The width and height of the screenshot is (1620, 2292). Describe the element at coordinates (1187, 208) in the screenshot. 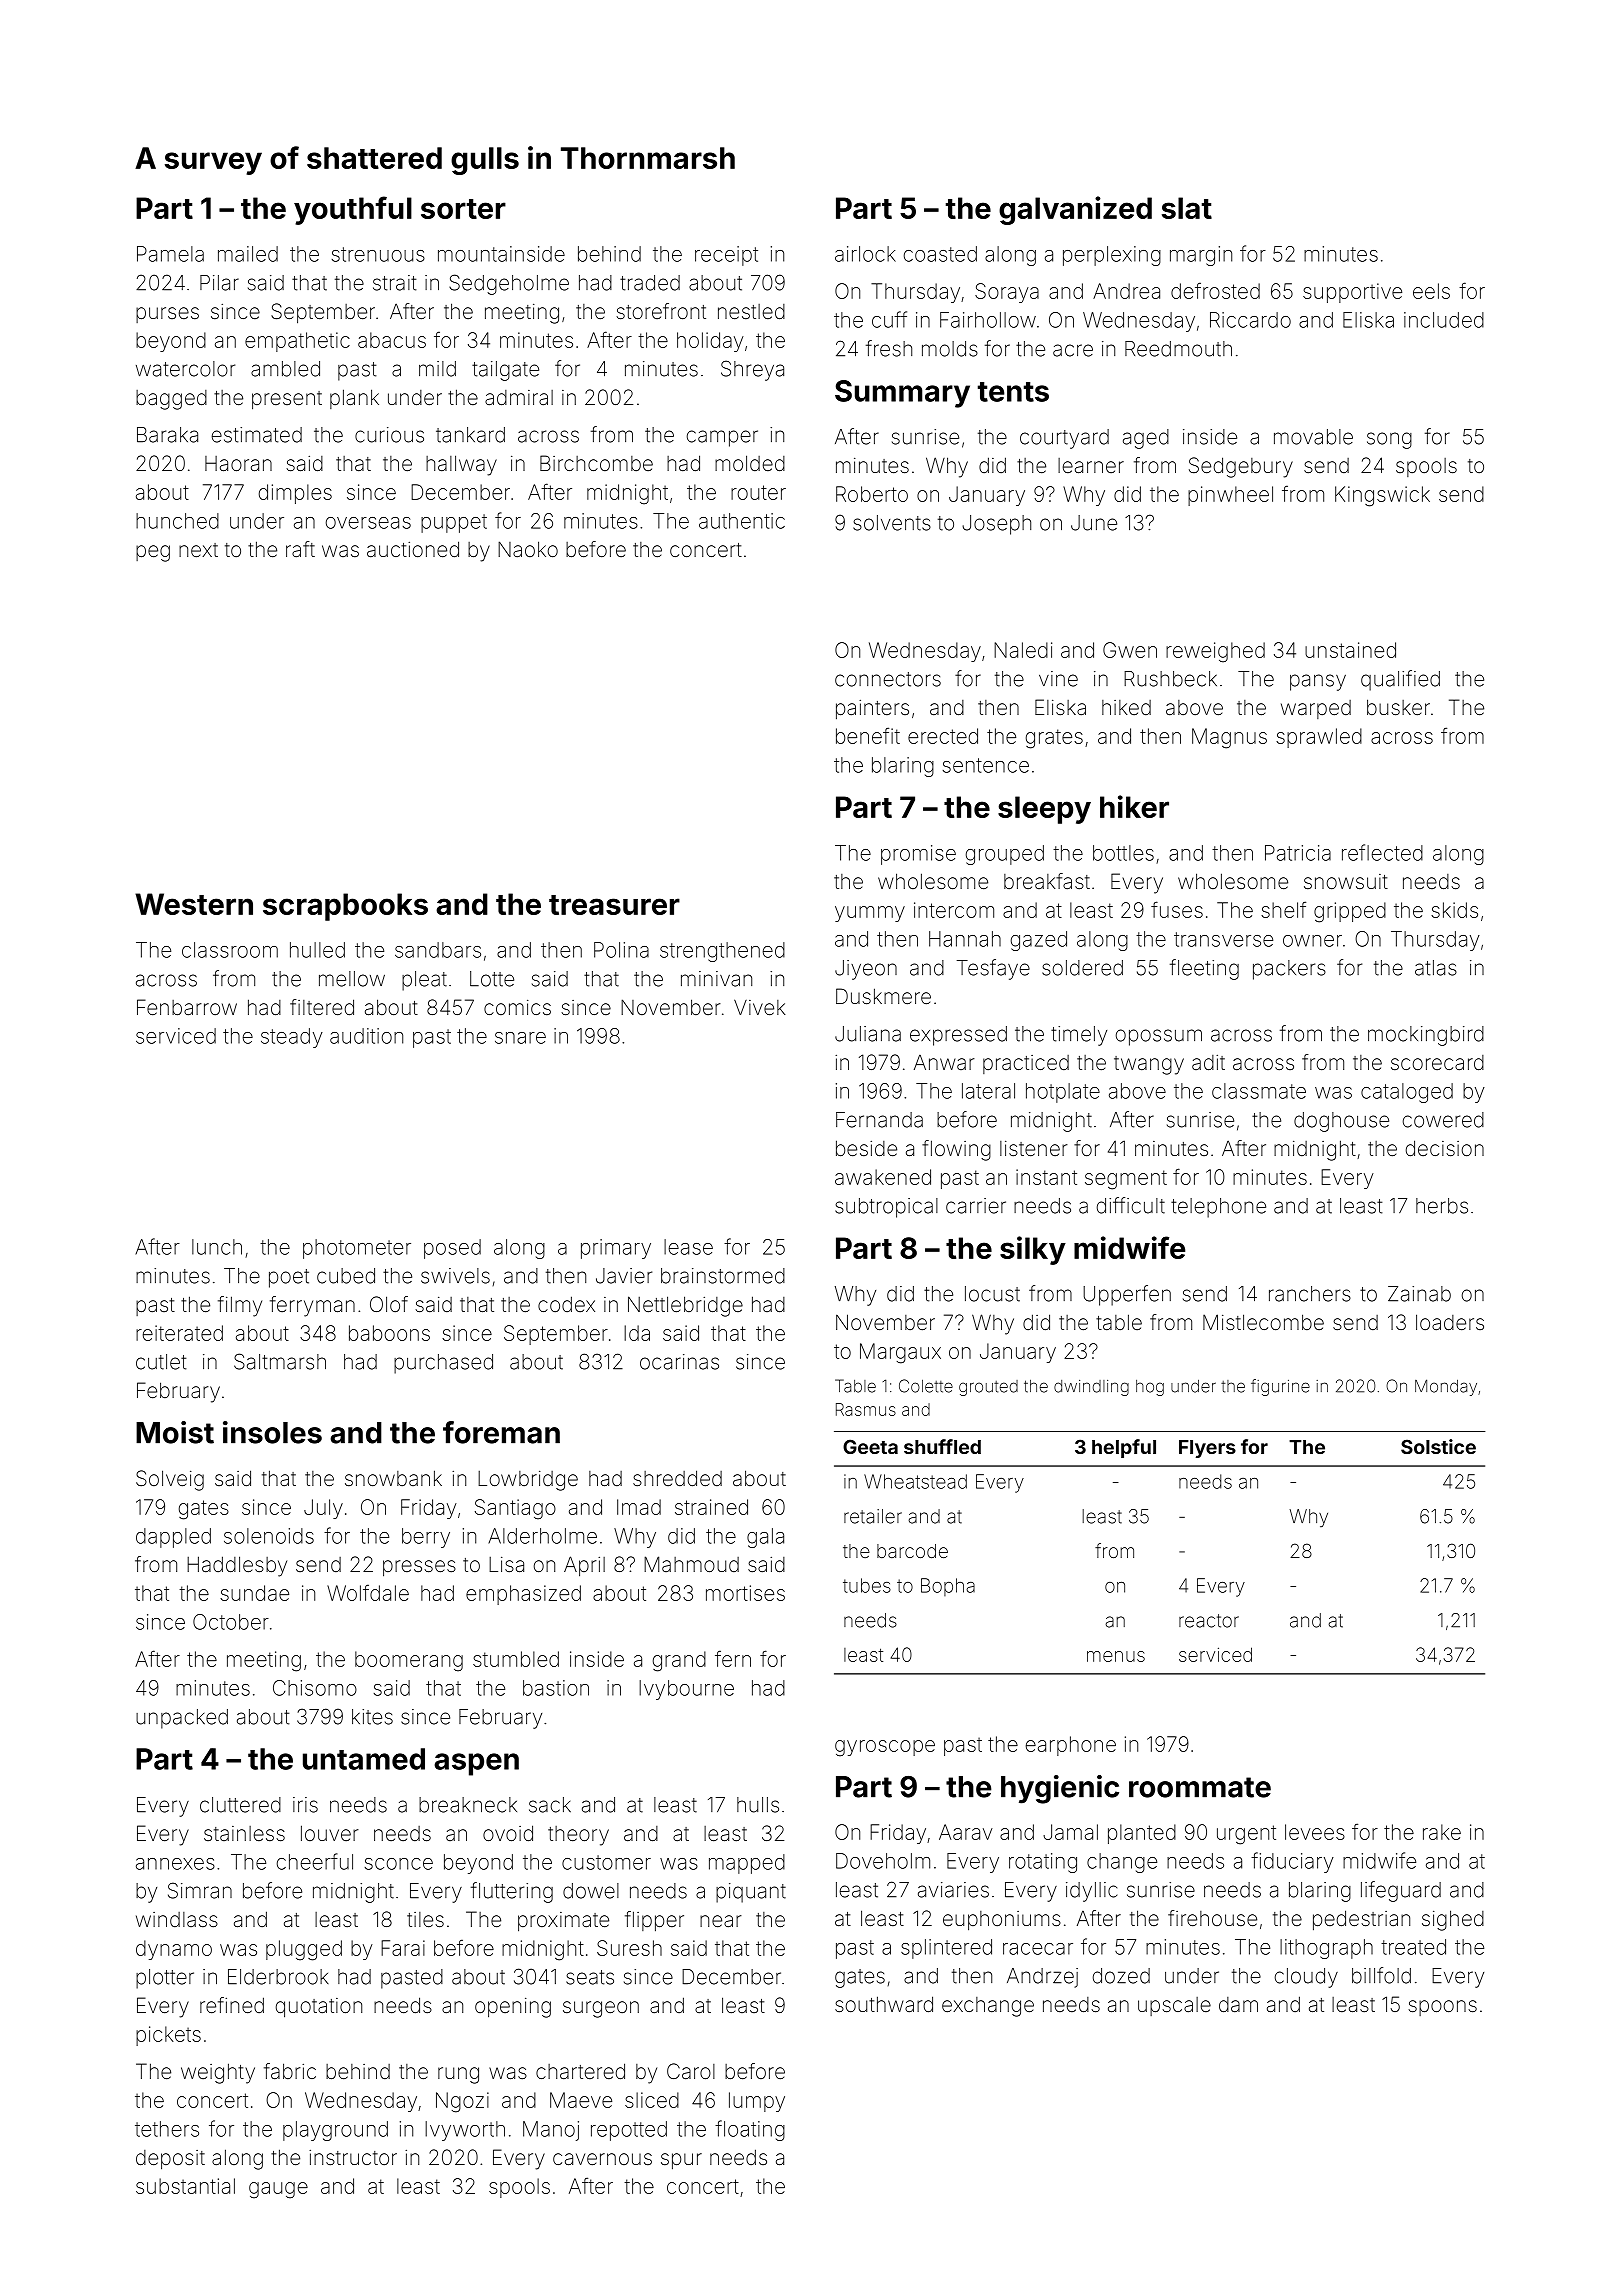

I see `slat` at that location.
